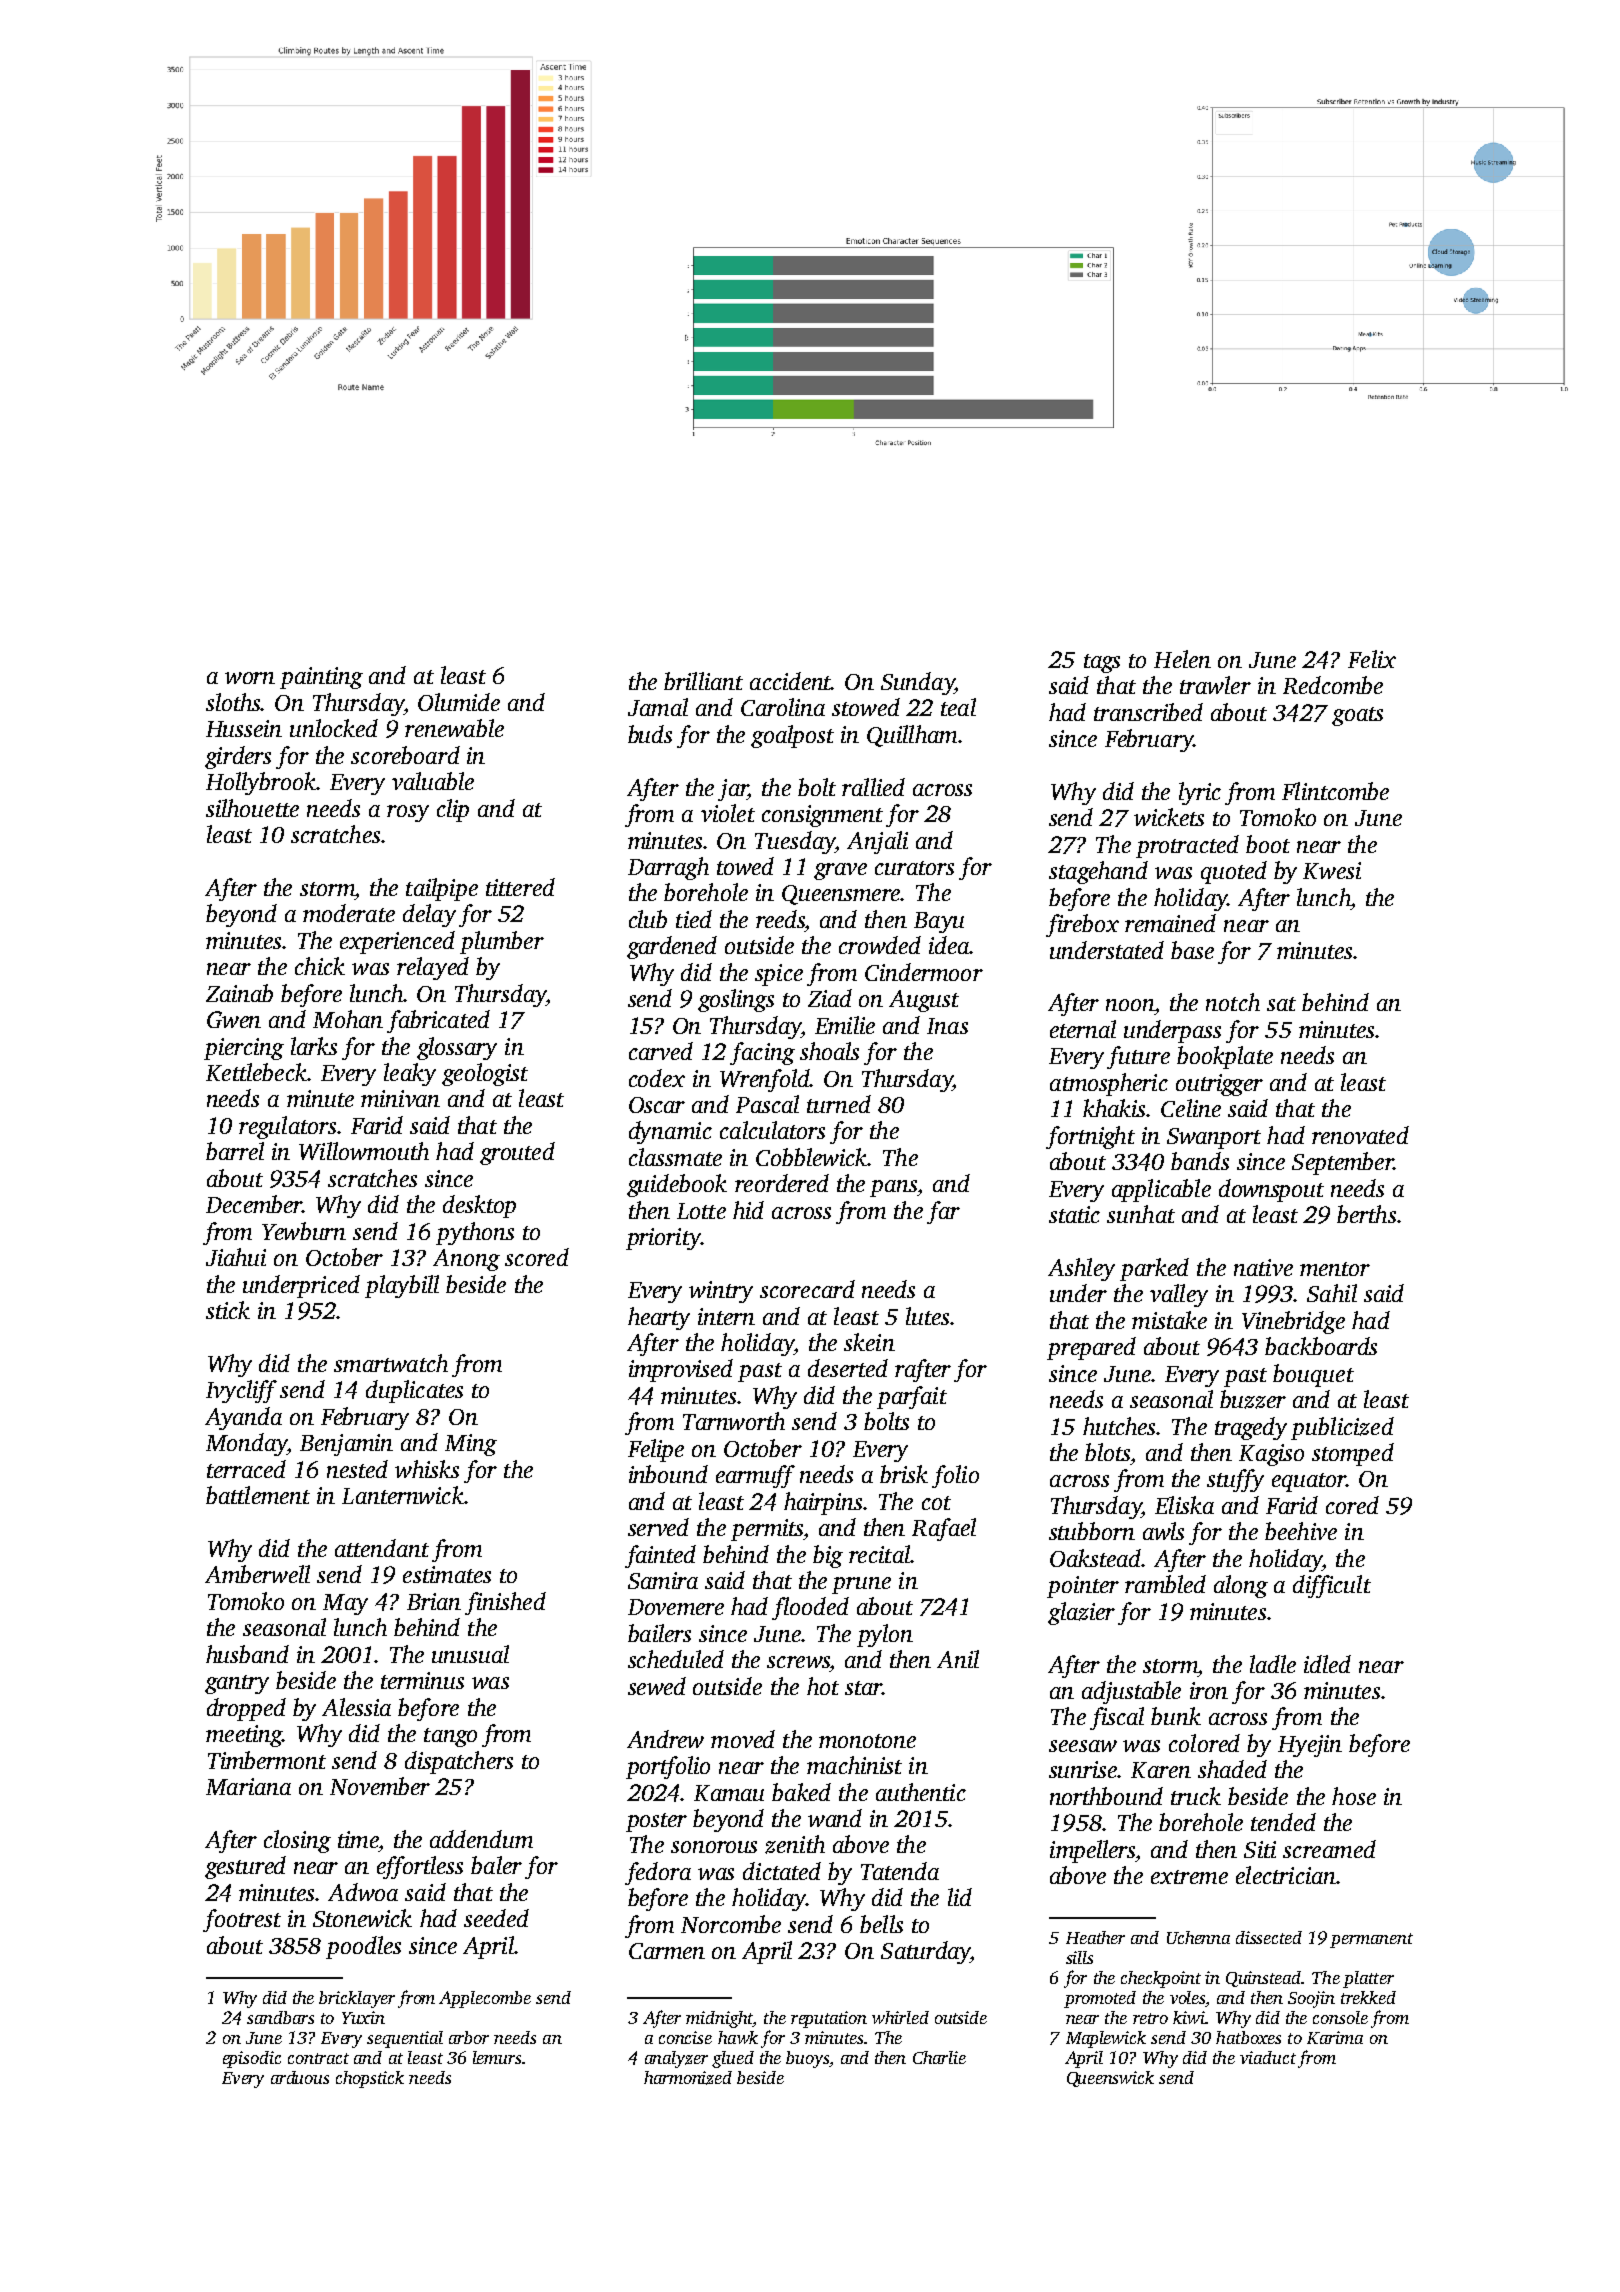  I want to click on Brian, so click(434, 1601).
